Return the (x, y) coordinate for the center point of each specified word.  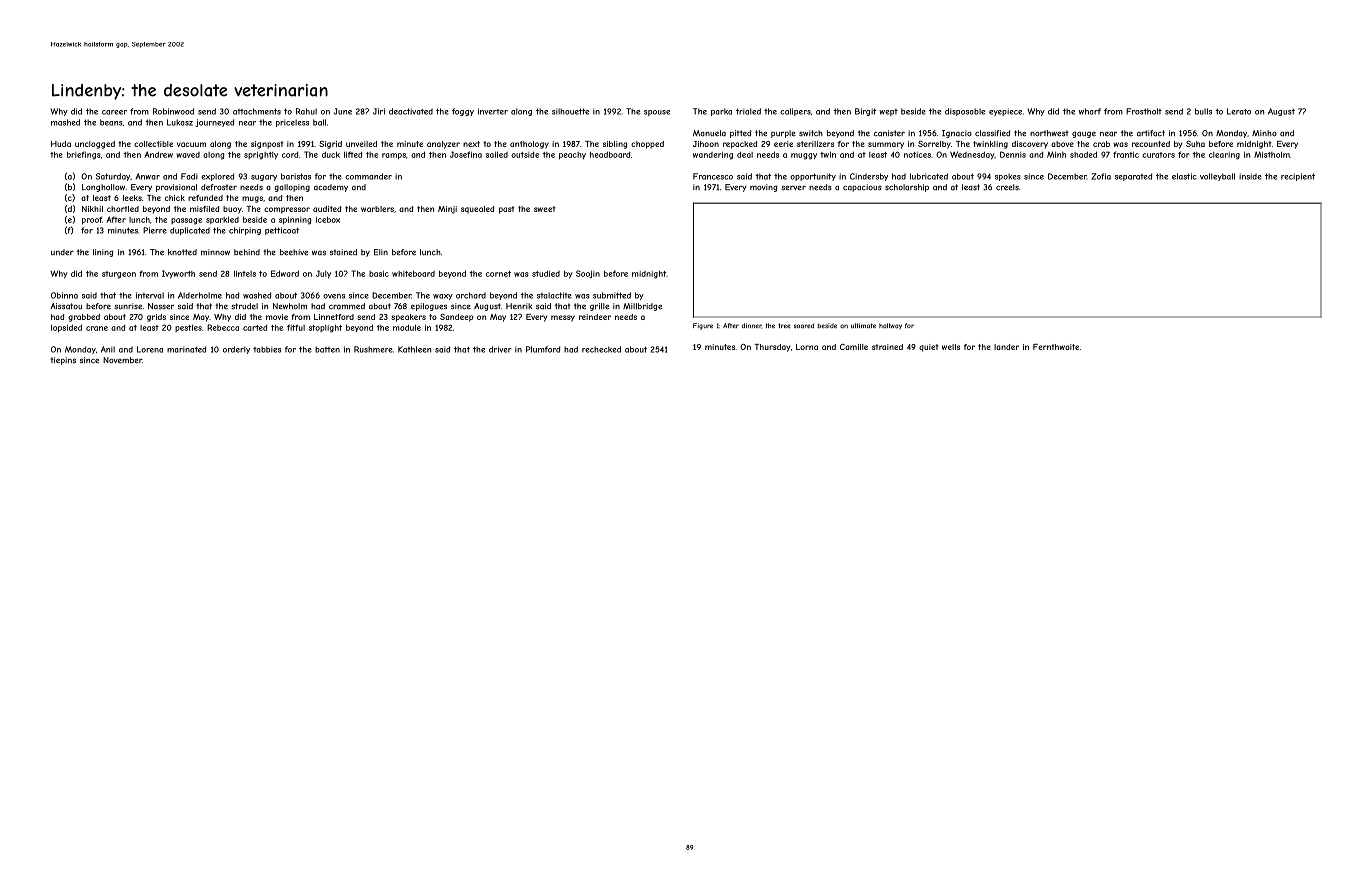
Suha (1195, 144)
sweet (545, 209)
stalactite (554, 295)
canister (889, 133)
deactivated (411, 111)
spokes (1008, 177)
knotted (182, 252)
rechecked (601, 349)
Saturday (113, 177)
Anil (108, 349)
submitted (612, 295)
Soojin (588, 274)
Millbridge (642, 307)
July (323, 274)
